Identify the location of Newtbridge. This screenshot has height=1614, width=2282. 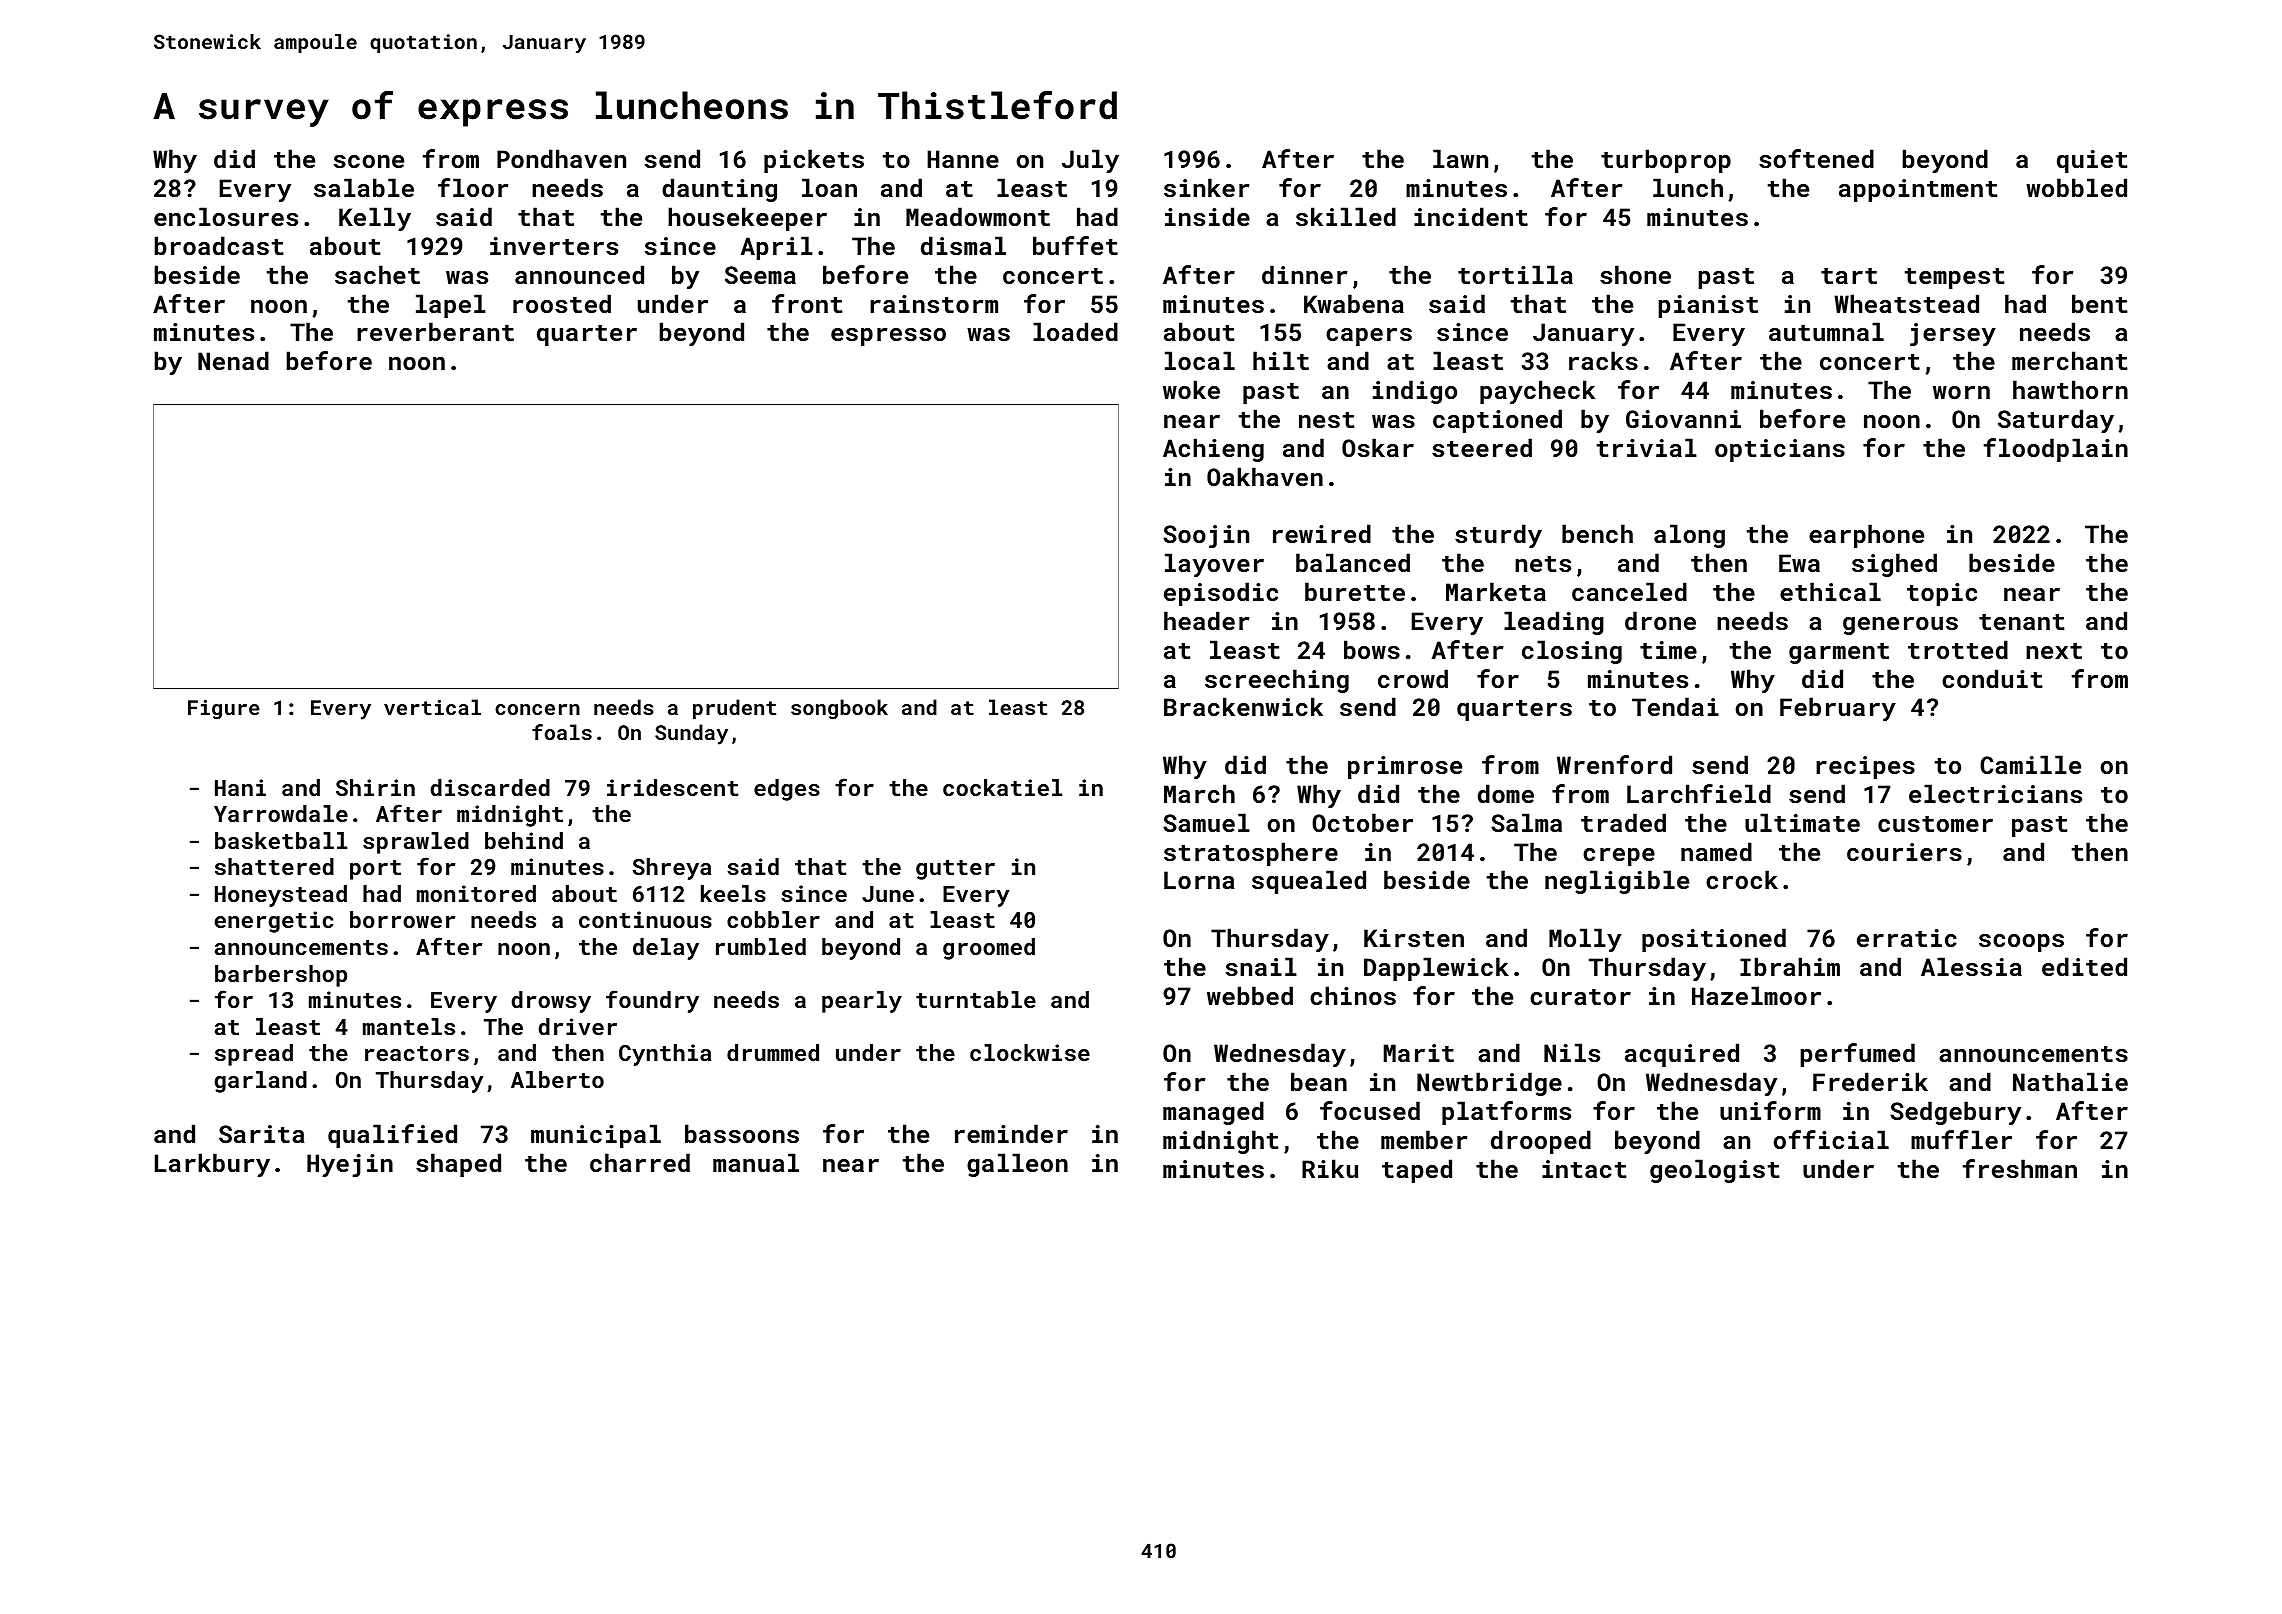
(1489, 1084).
